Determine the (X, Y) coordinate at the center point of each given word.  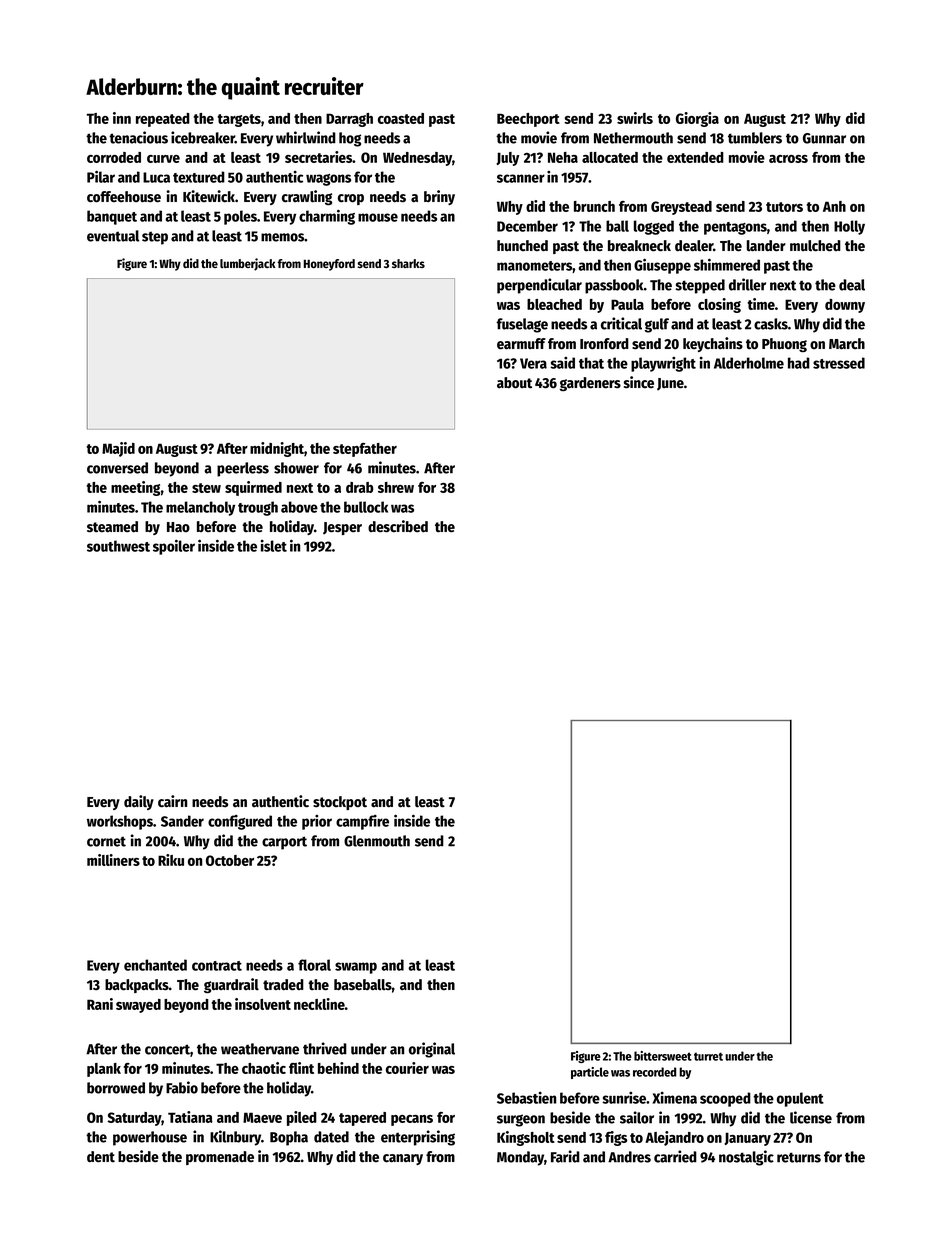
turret (708, 1056)
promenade (220, 1158)
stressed (839, 363)
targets (239, 120)
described (398, 526)
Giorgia (697, 119)
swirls (635, 118)
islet (274, 546)
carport (284, 843)
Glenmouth (377, 841)
